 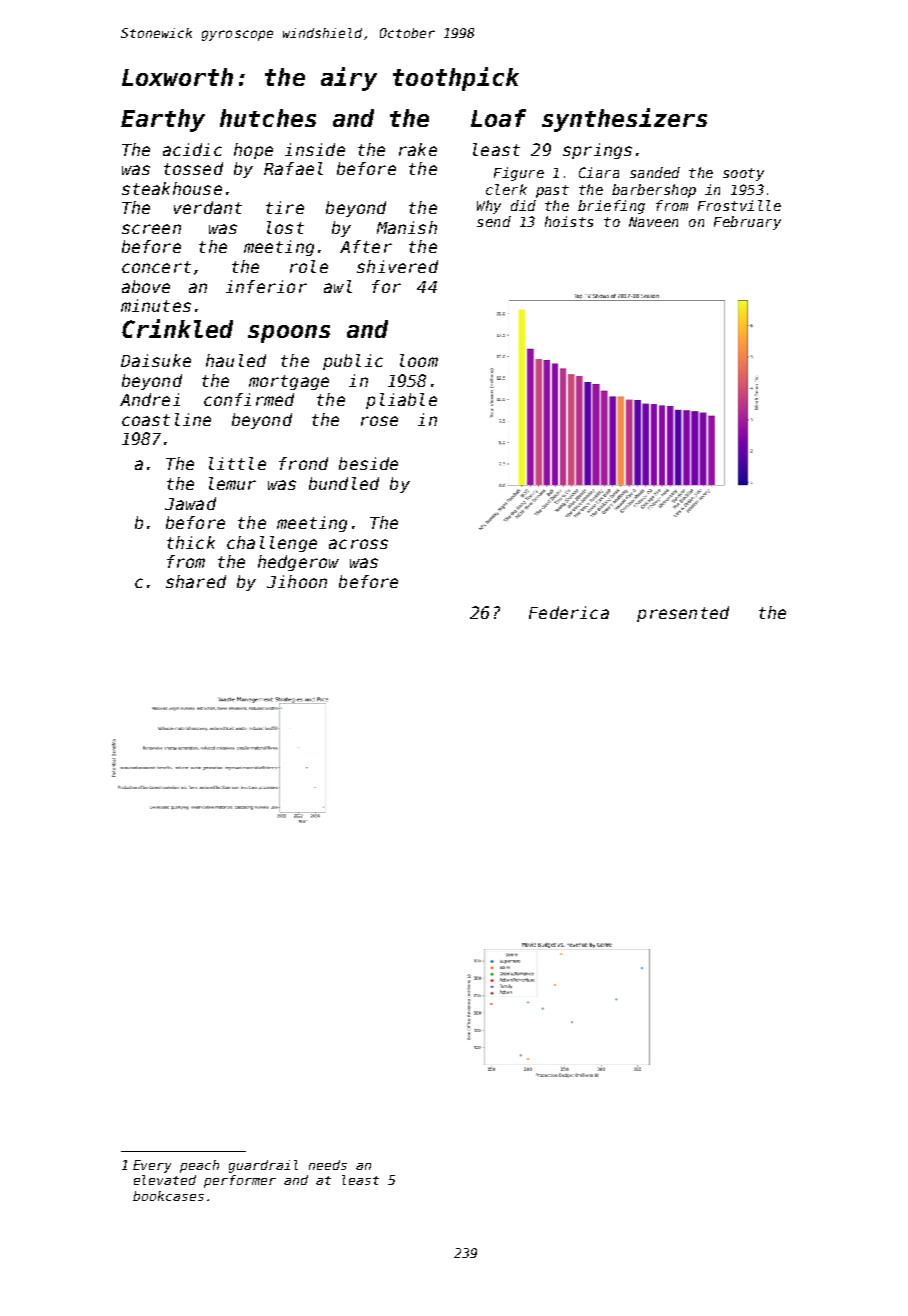 What do you see at coordinates (196, 581) in the screenshot?
I see `shared` at bounding box center [196, 581].
